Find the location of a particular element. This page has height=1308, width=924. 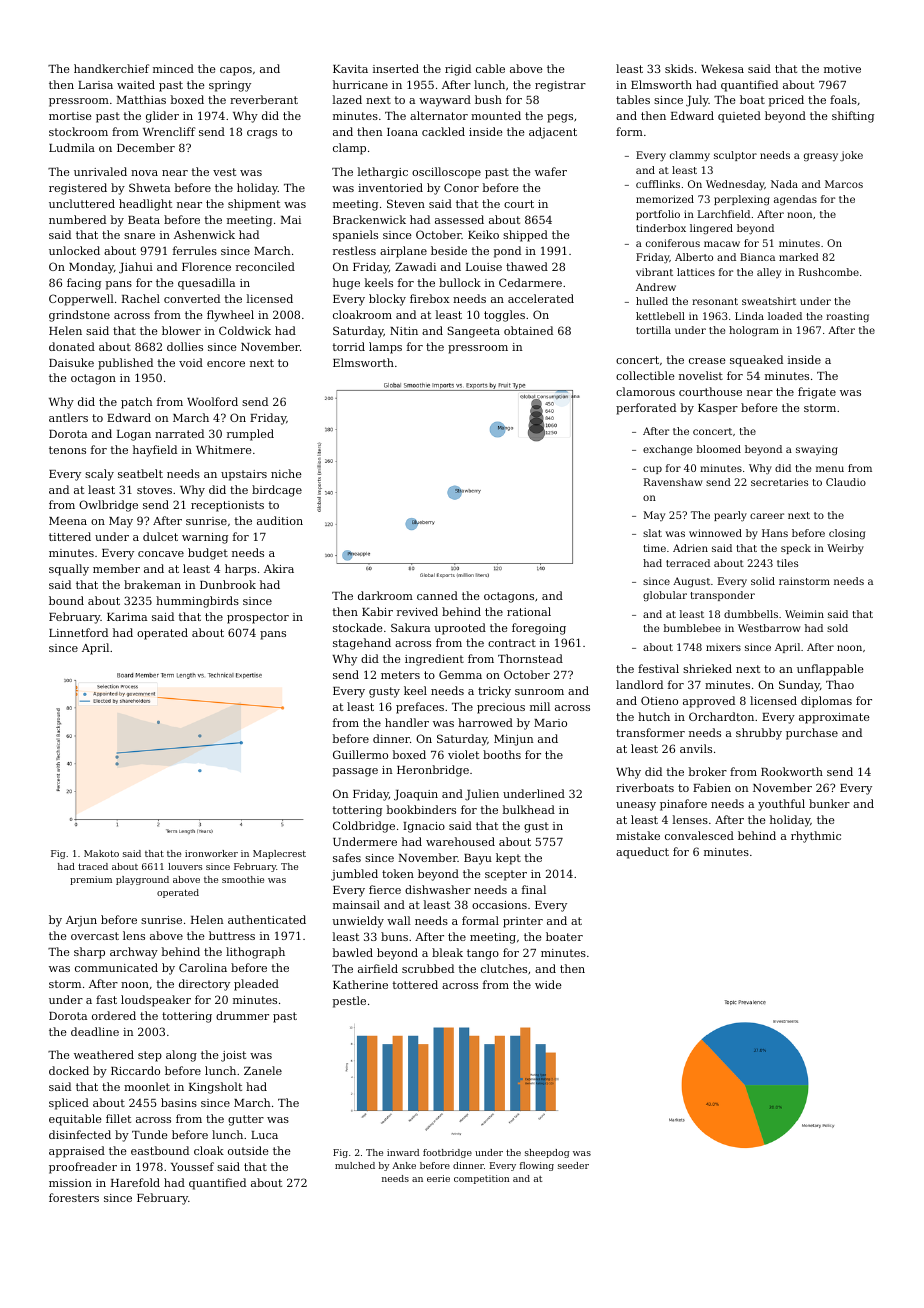

Sangeeta is located at coordinates (474, 332).
